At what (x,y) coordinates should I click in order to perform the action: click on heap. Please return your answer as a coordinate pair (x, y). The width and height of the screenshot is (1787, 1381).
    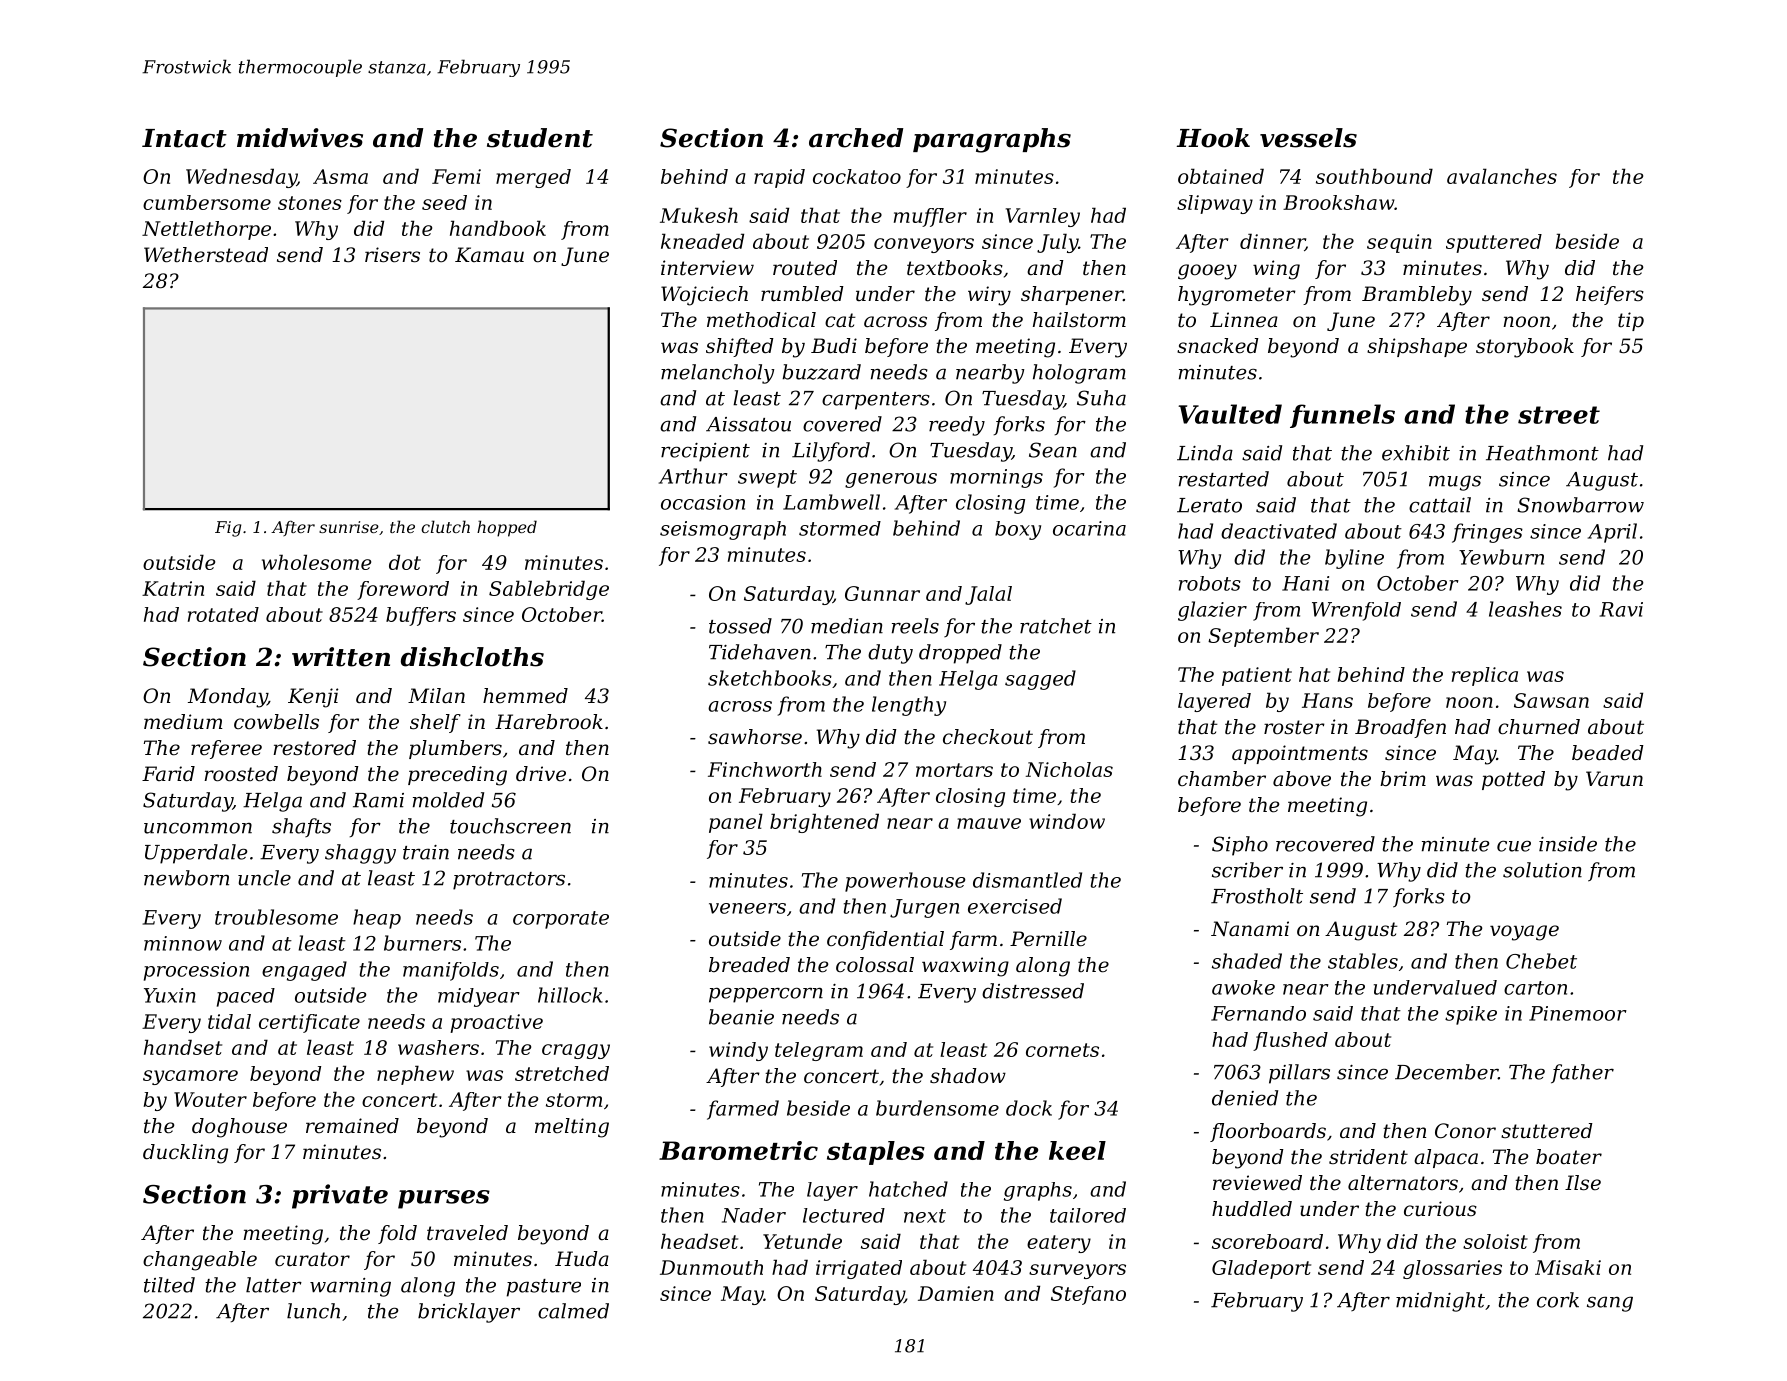
    Looking at the image, I should click on (377, 919).
